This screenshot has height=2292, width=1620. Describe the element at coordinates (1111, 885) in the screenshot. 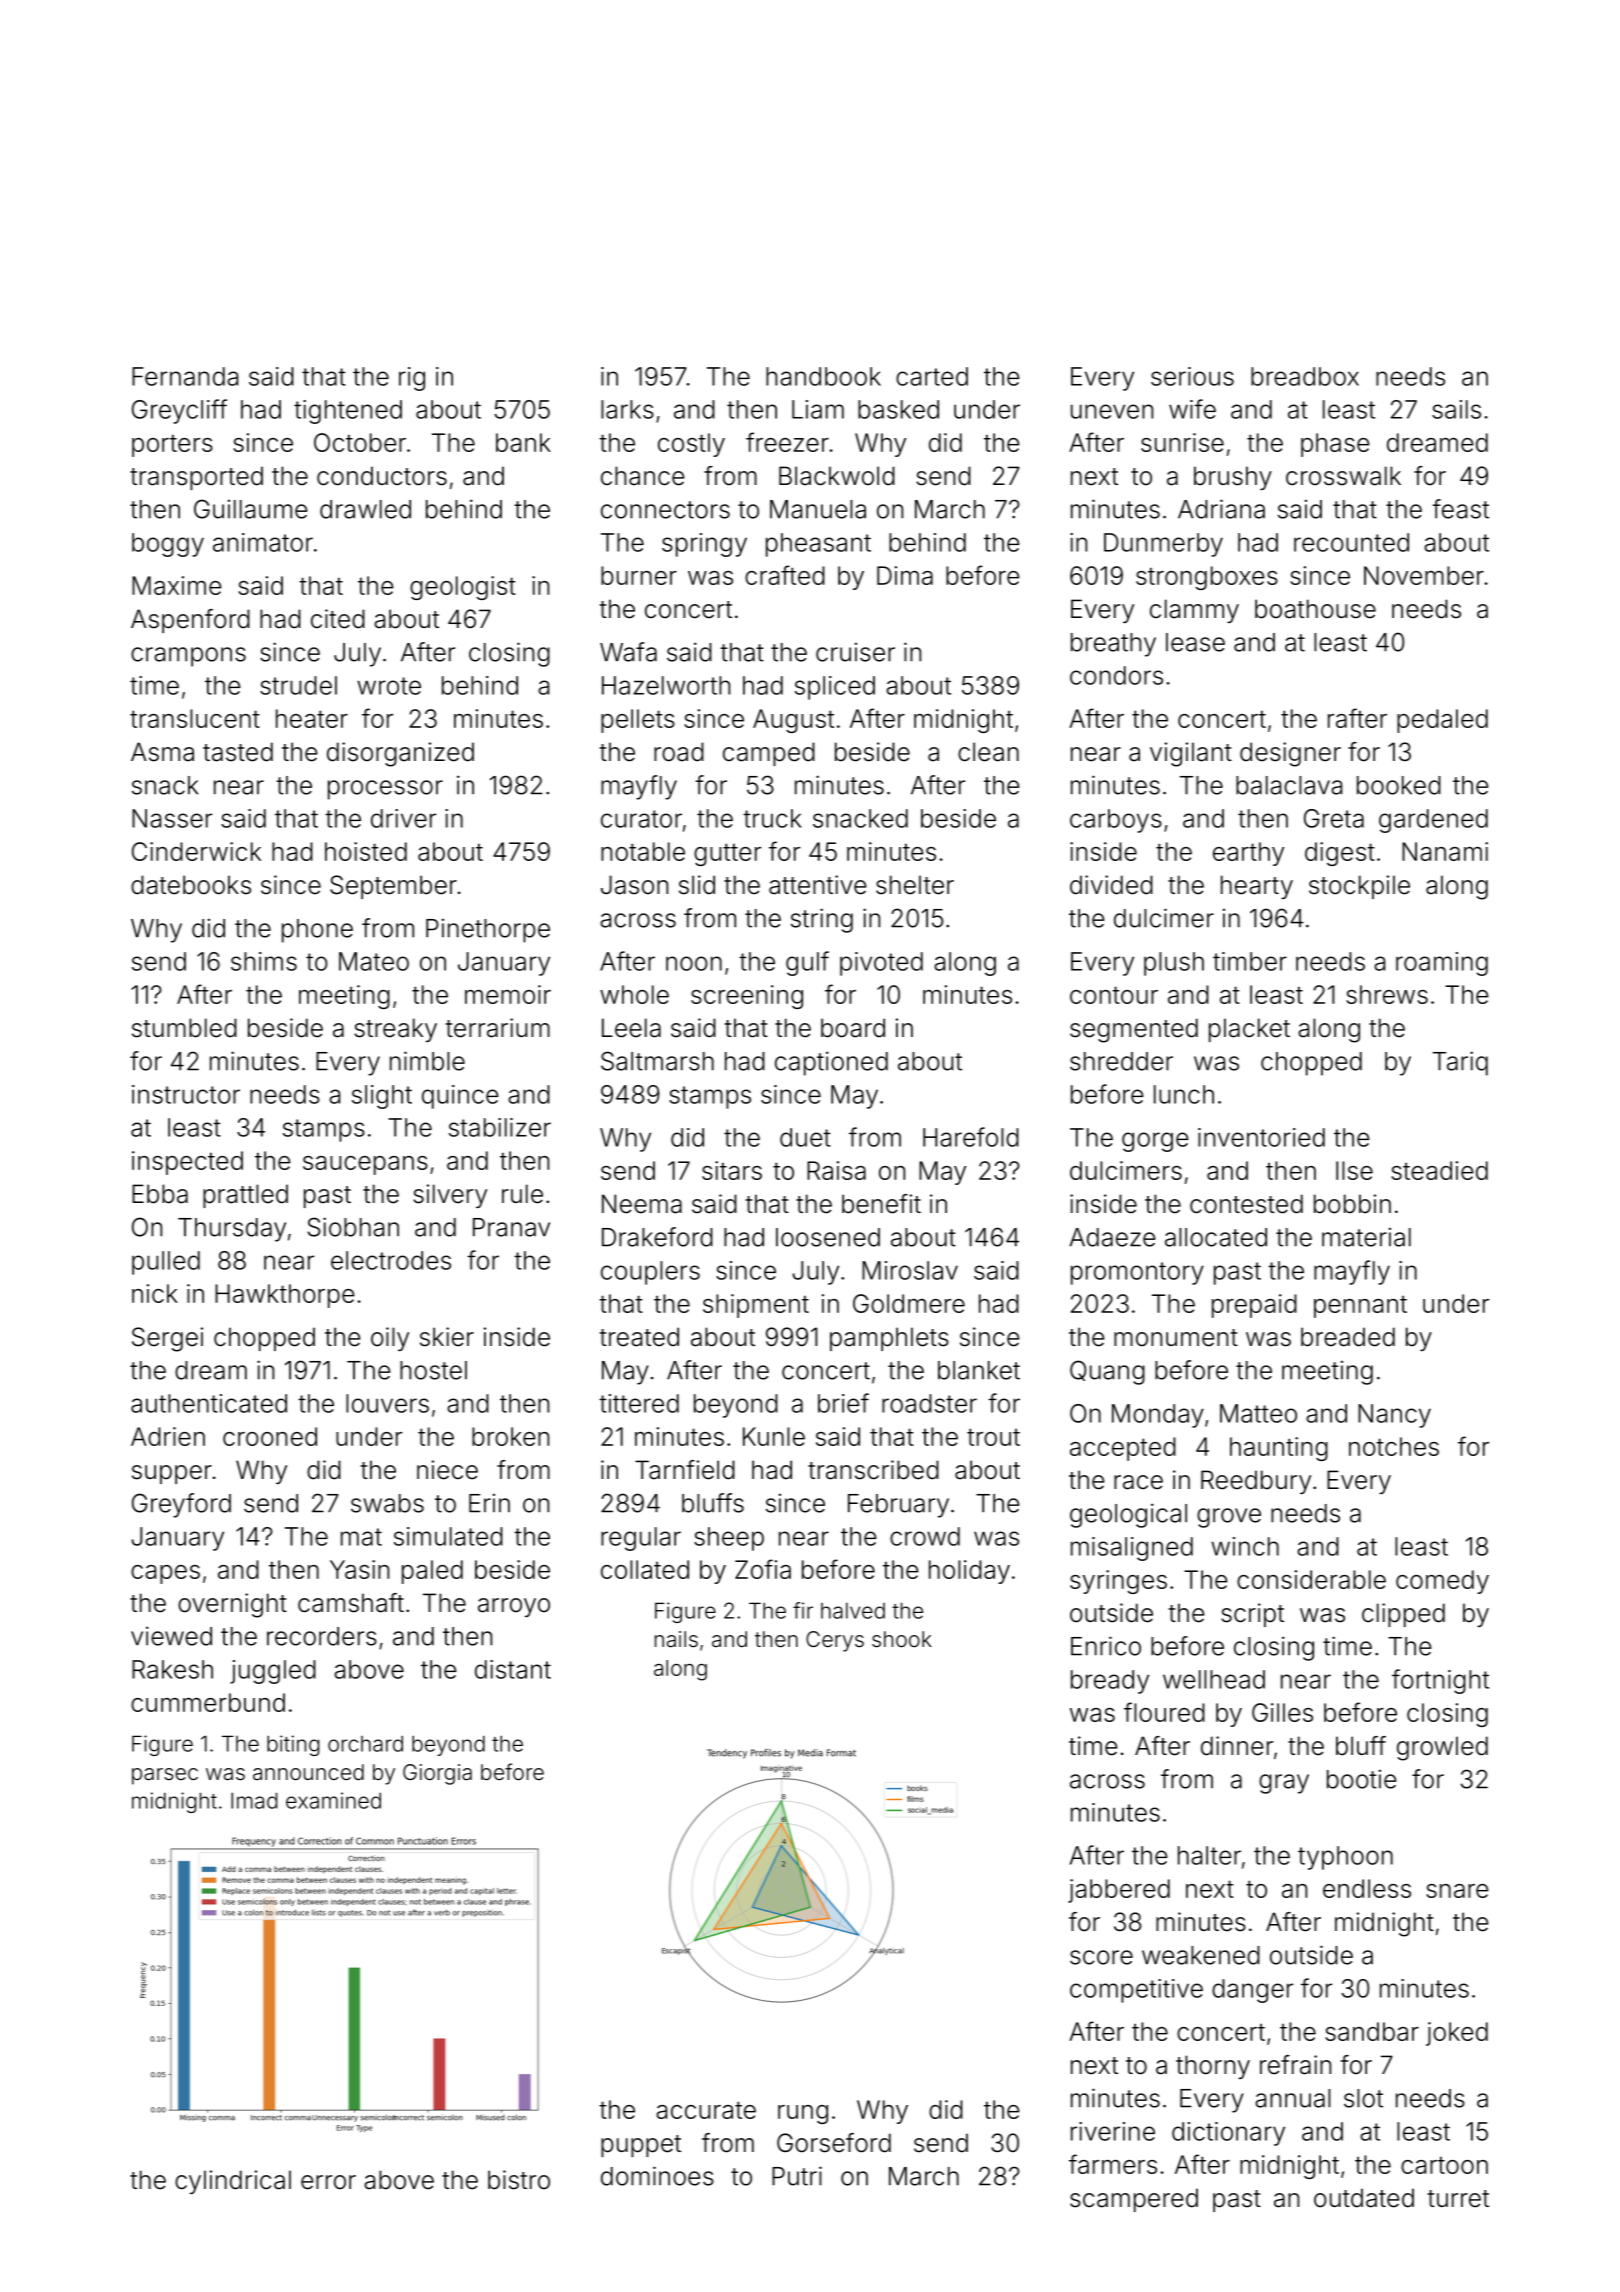

I see `divided` at that location.
